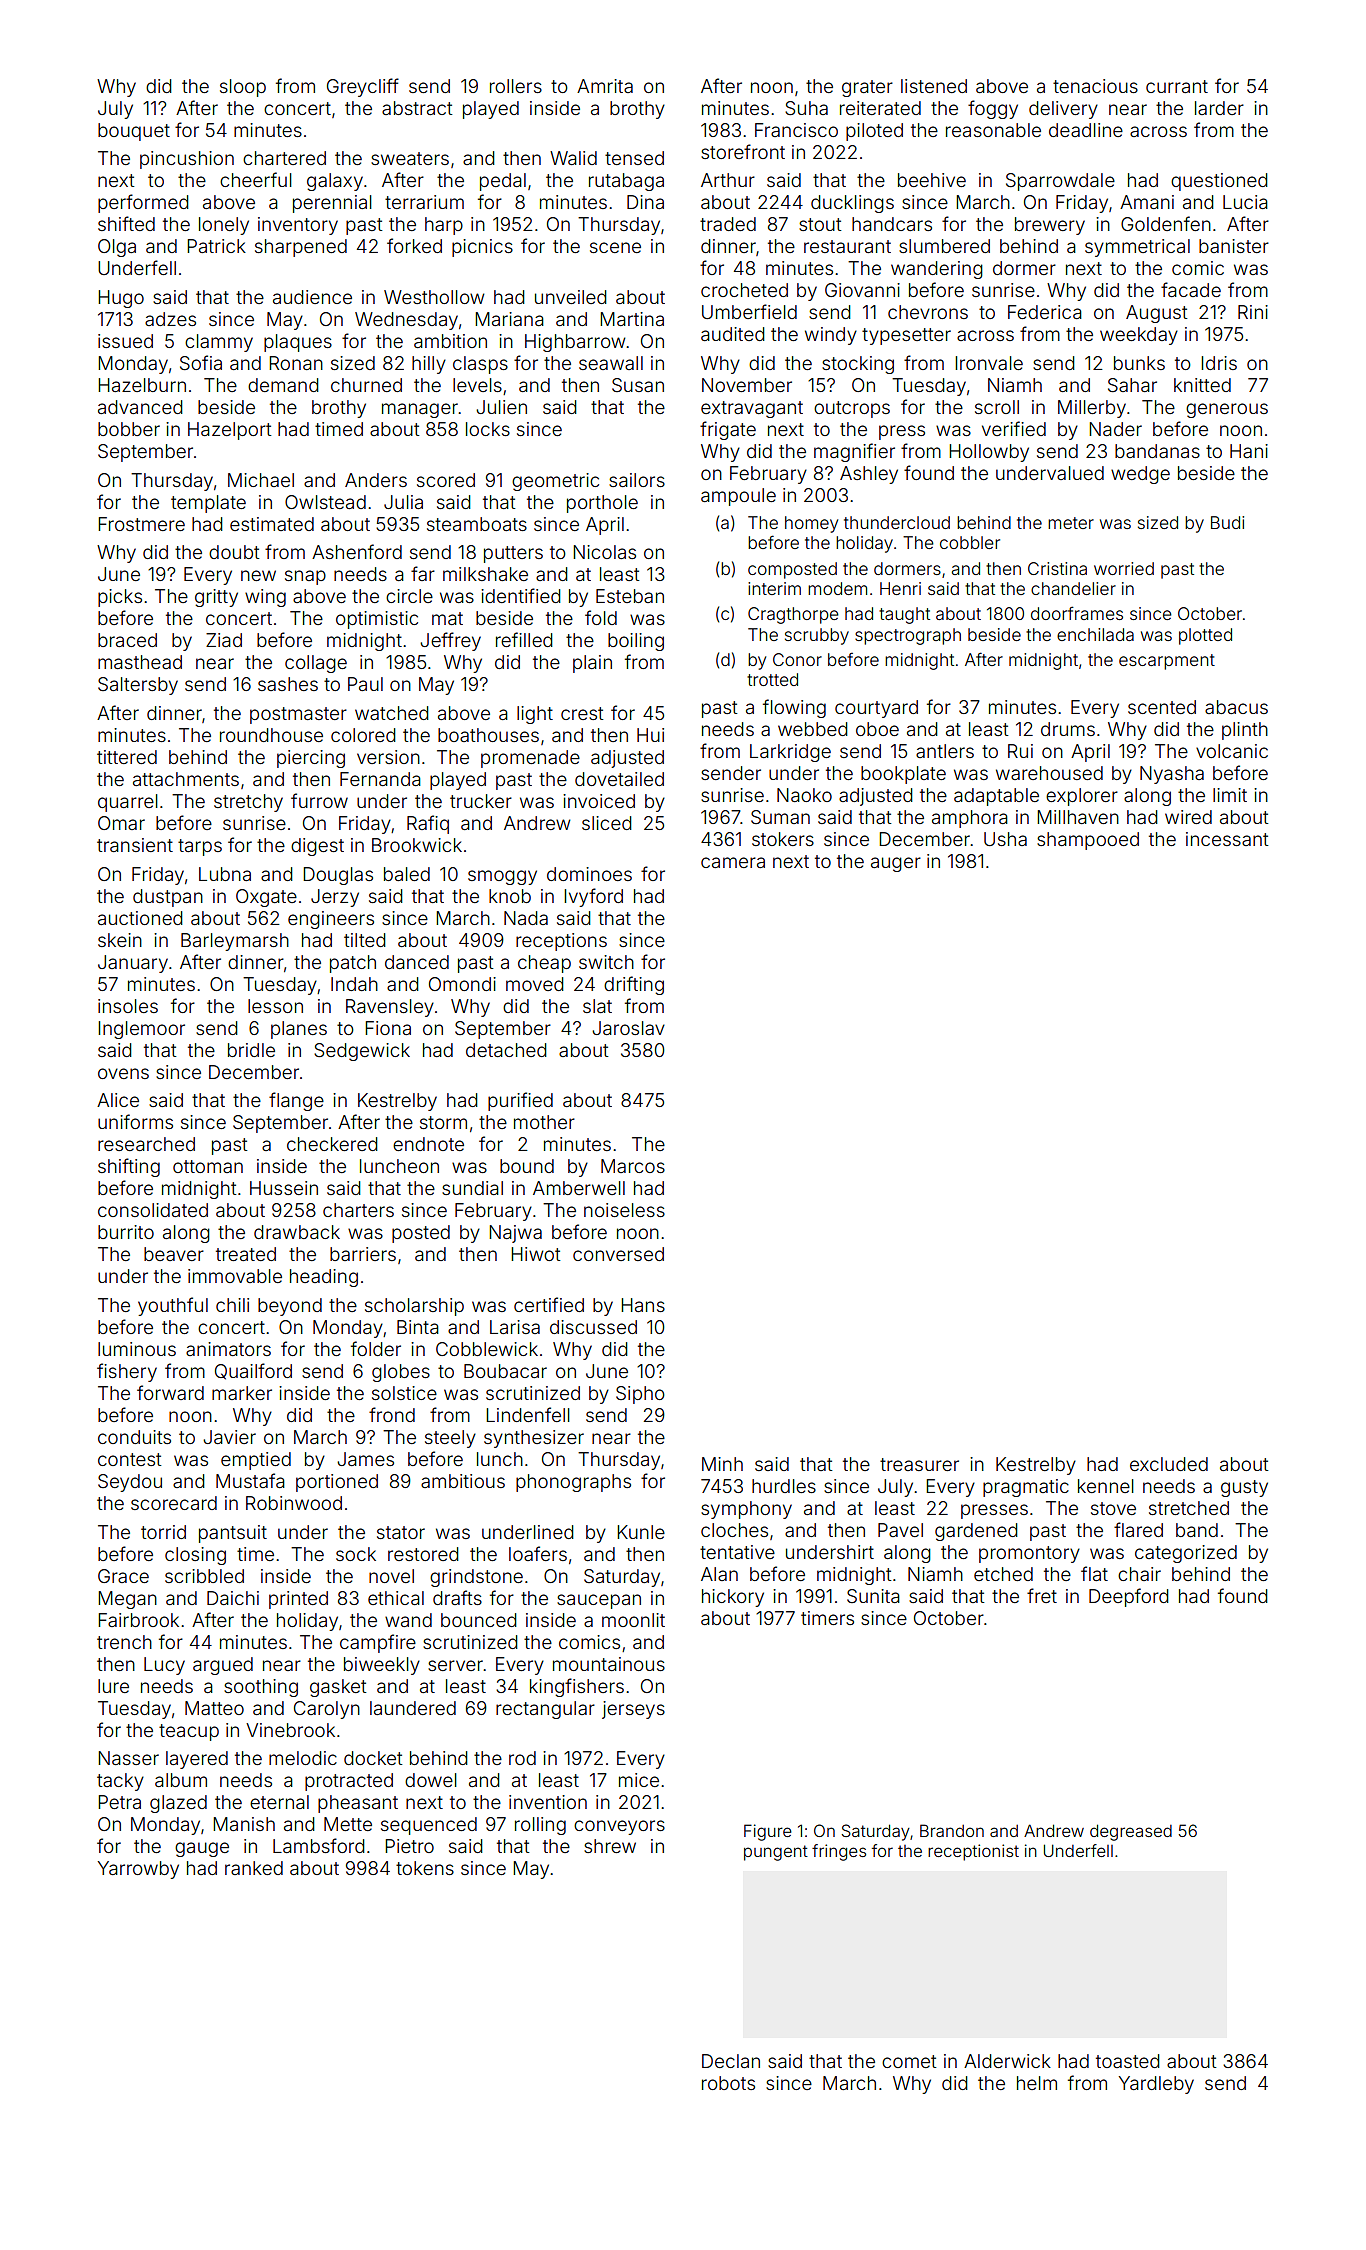 This screenshot has height=2250, width=1366. I want to click on Sipho, so click(640, 1395).
